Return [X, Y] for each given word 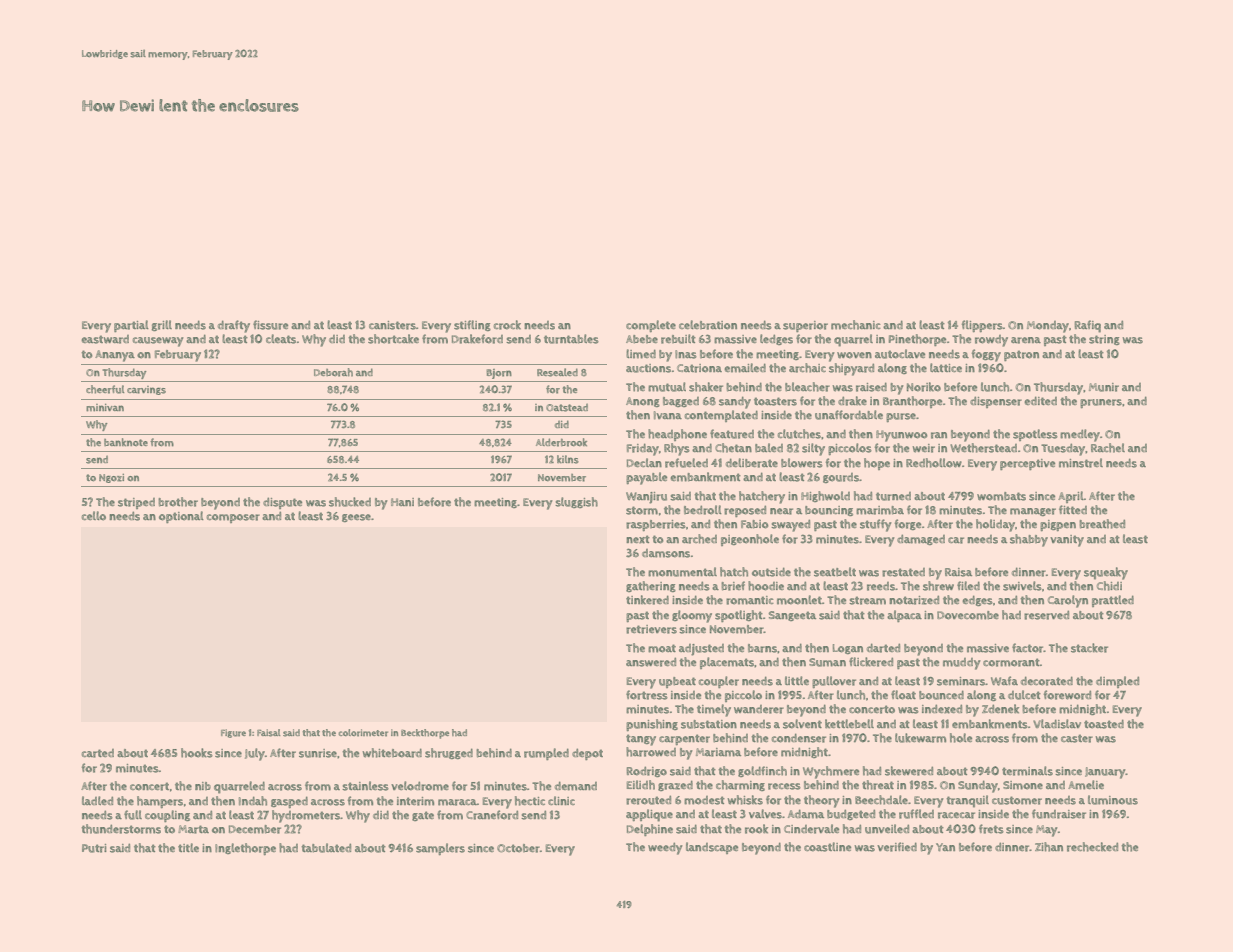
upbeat [677, 682]
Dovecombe [968, 615]
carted [97, 753]
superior [805, 326]
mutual [667, 387]
